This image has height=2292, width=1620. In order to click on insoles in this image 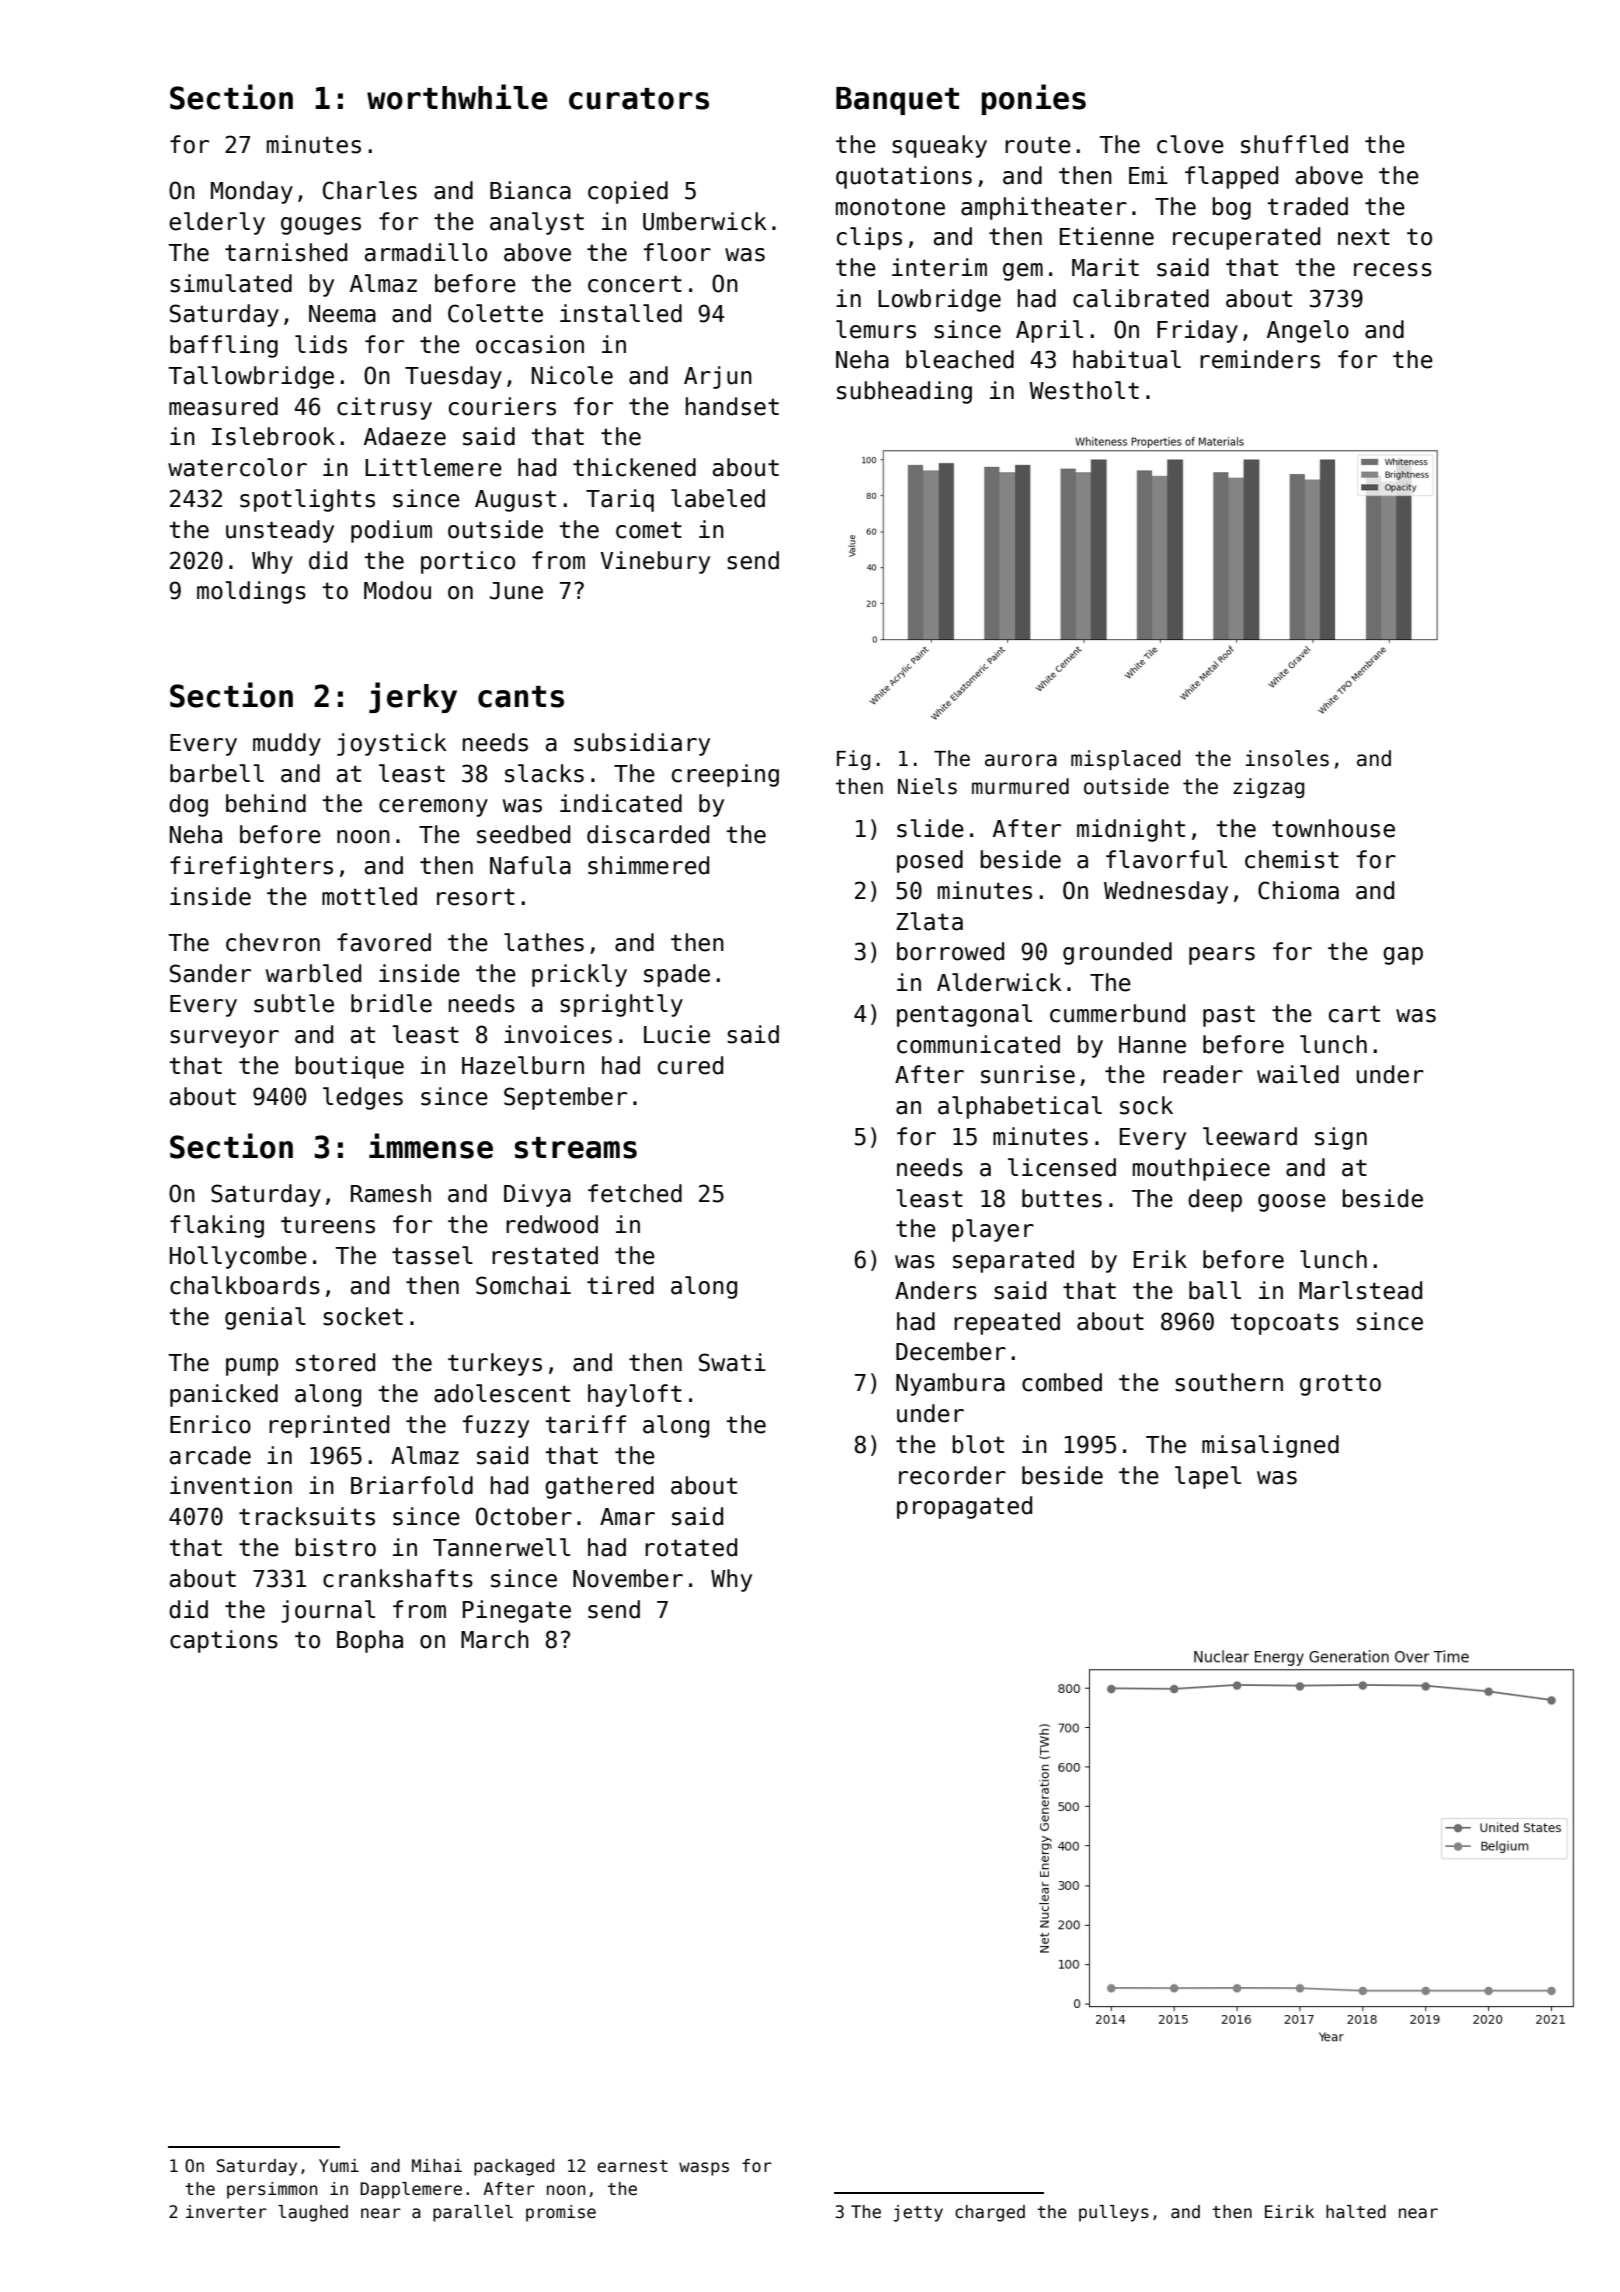, I will do `click(1287, 758)`.
